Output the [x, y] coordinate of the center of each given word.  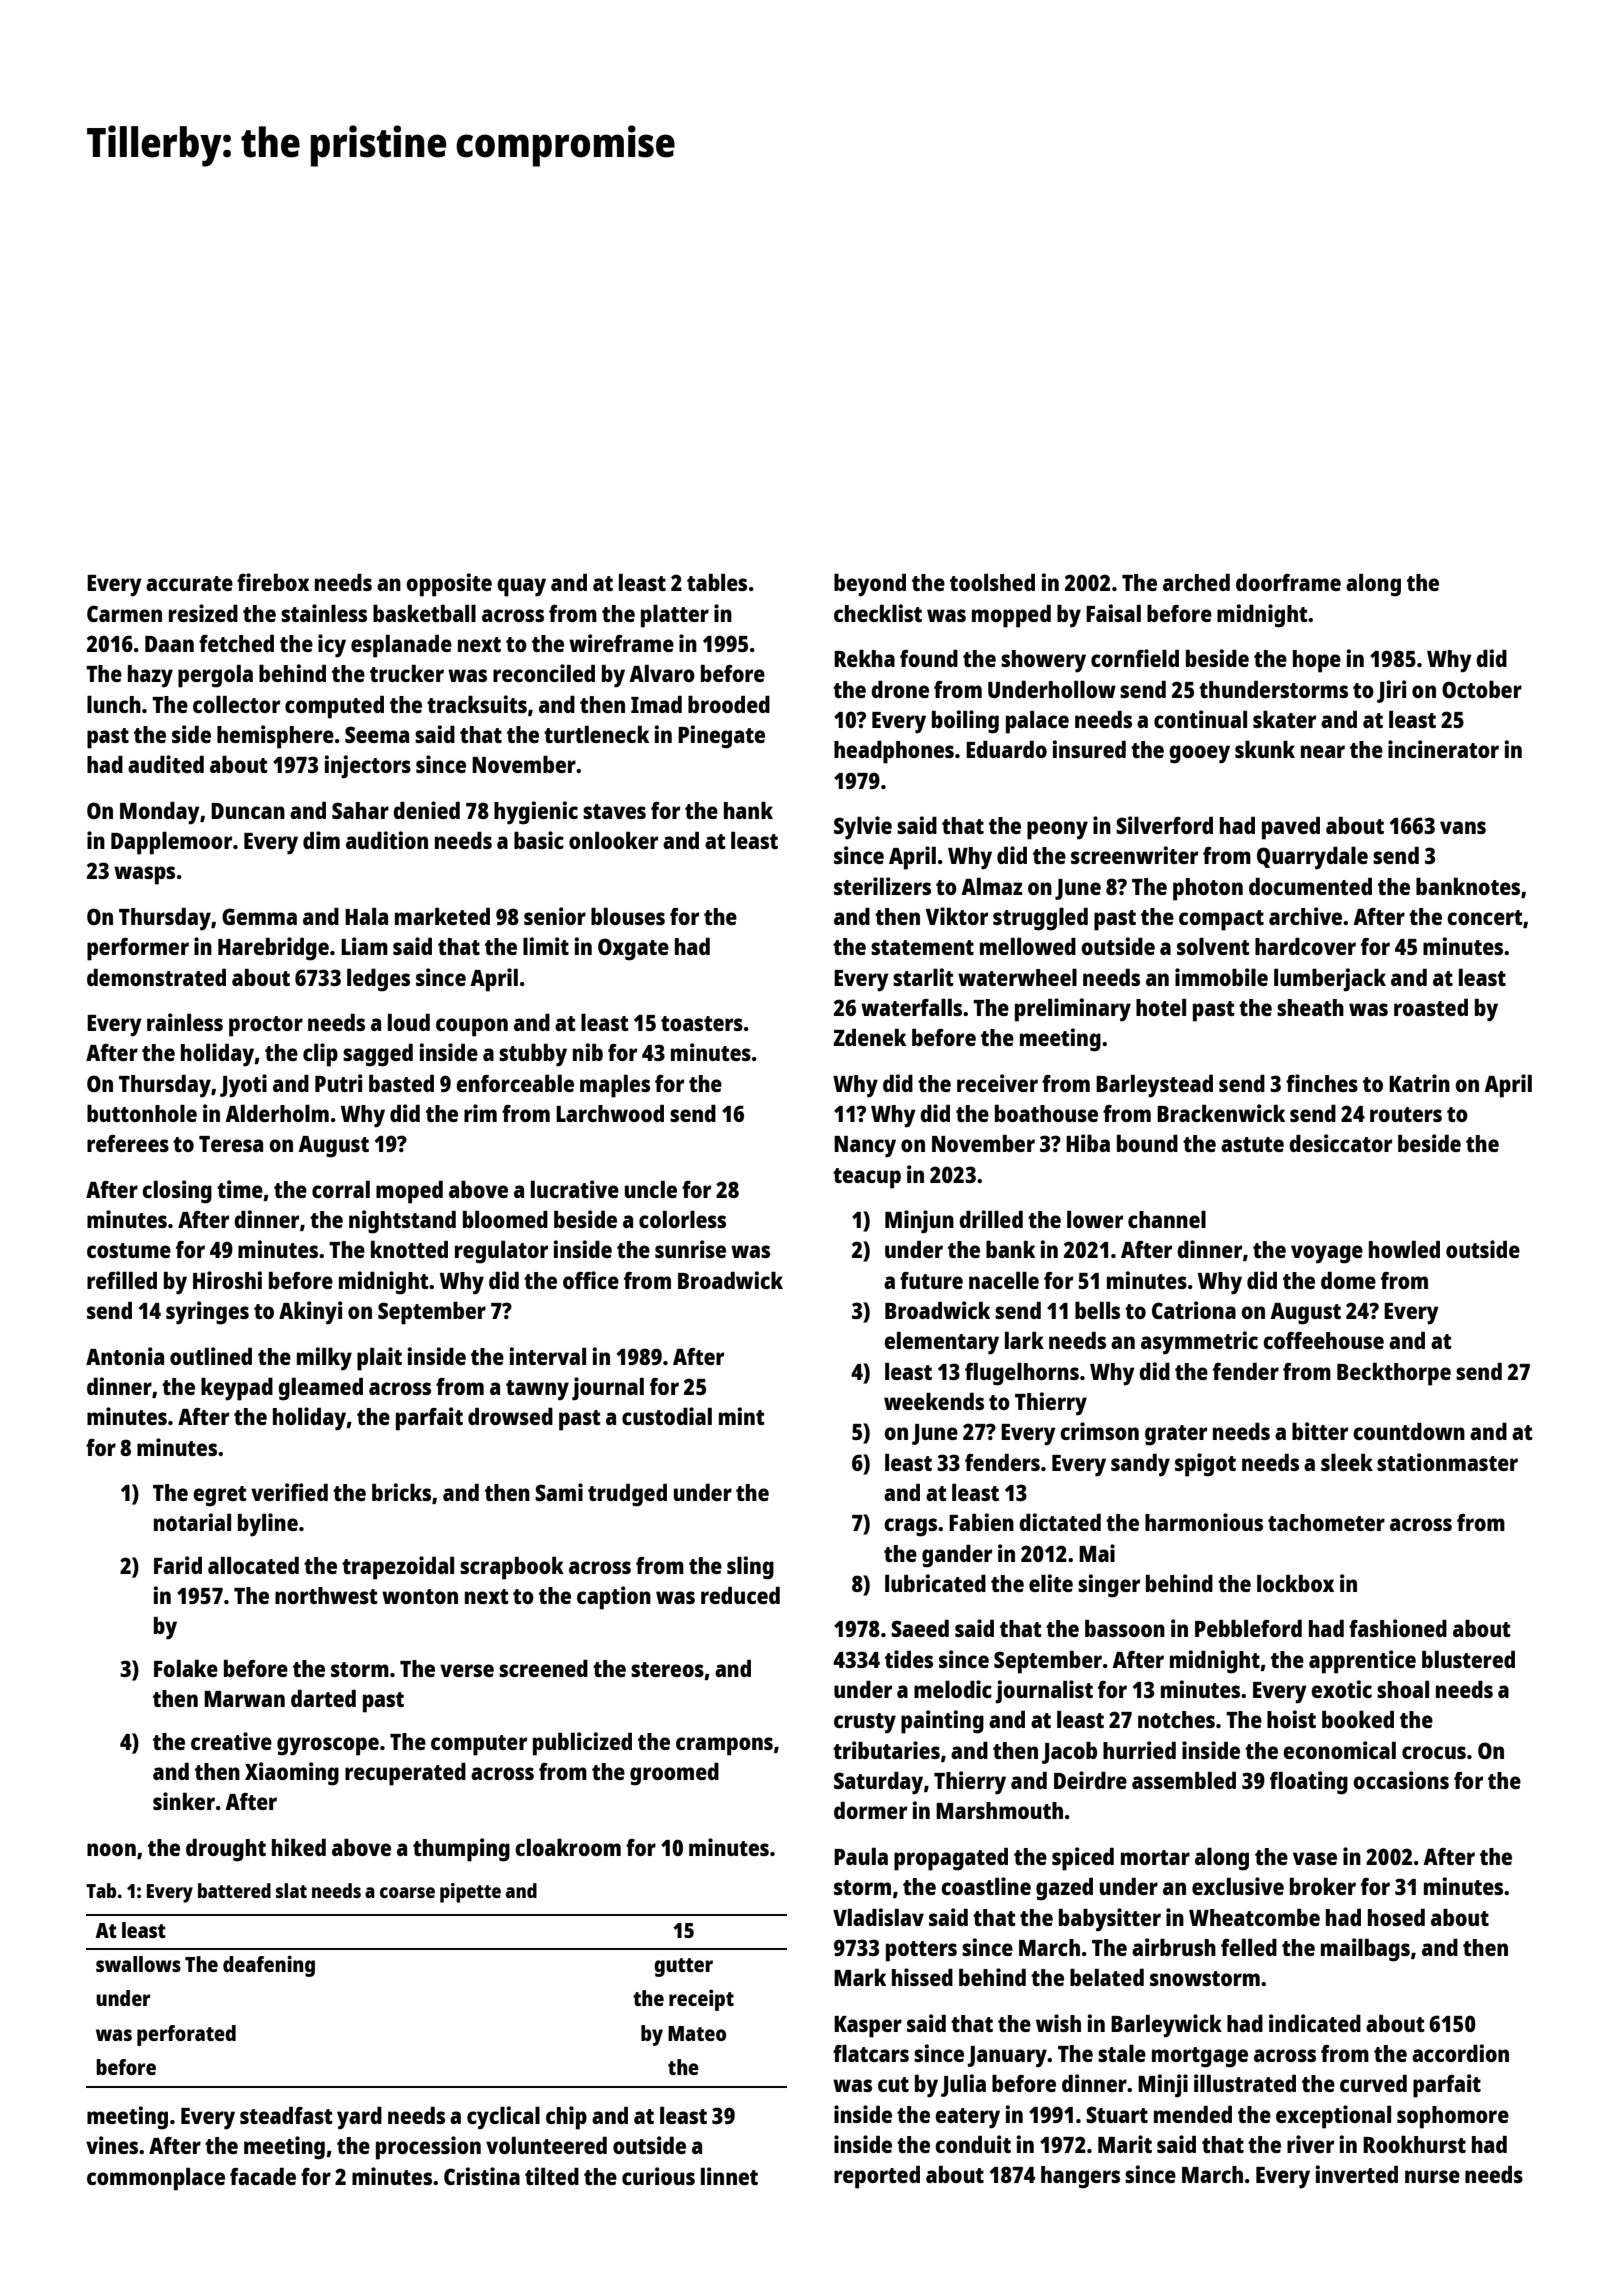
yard [359, 2118]
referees [128, 1143]
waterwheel [1017, 977]
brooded [729, 704]
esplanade [401, 646]
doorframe [1288, 582]
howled [1404, 1249]
